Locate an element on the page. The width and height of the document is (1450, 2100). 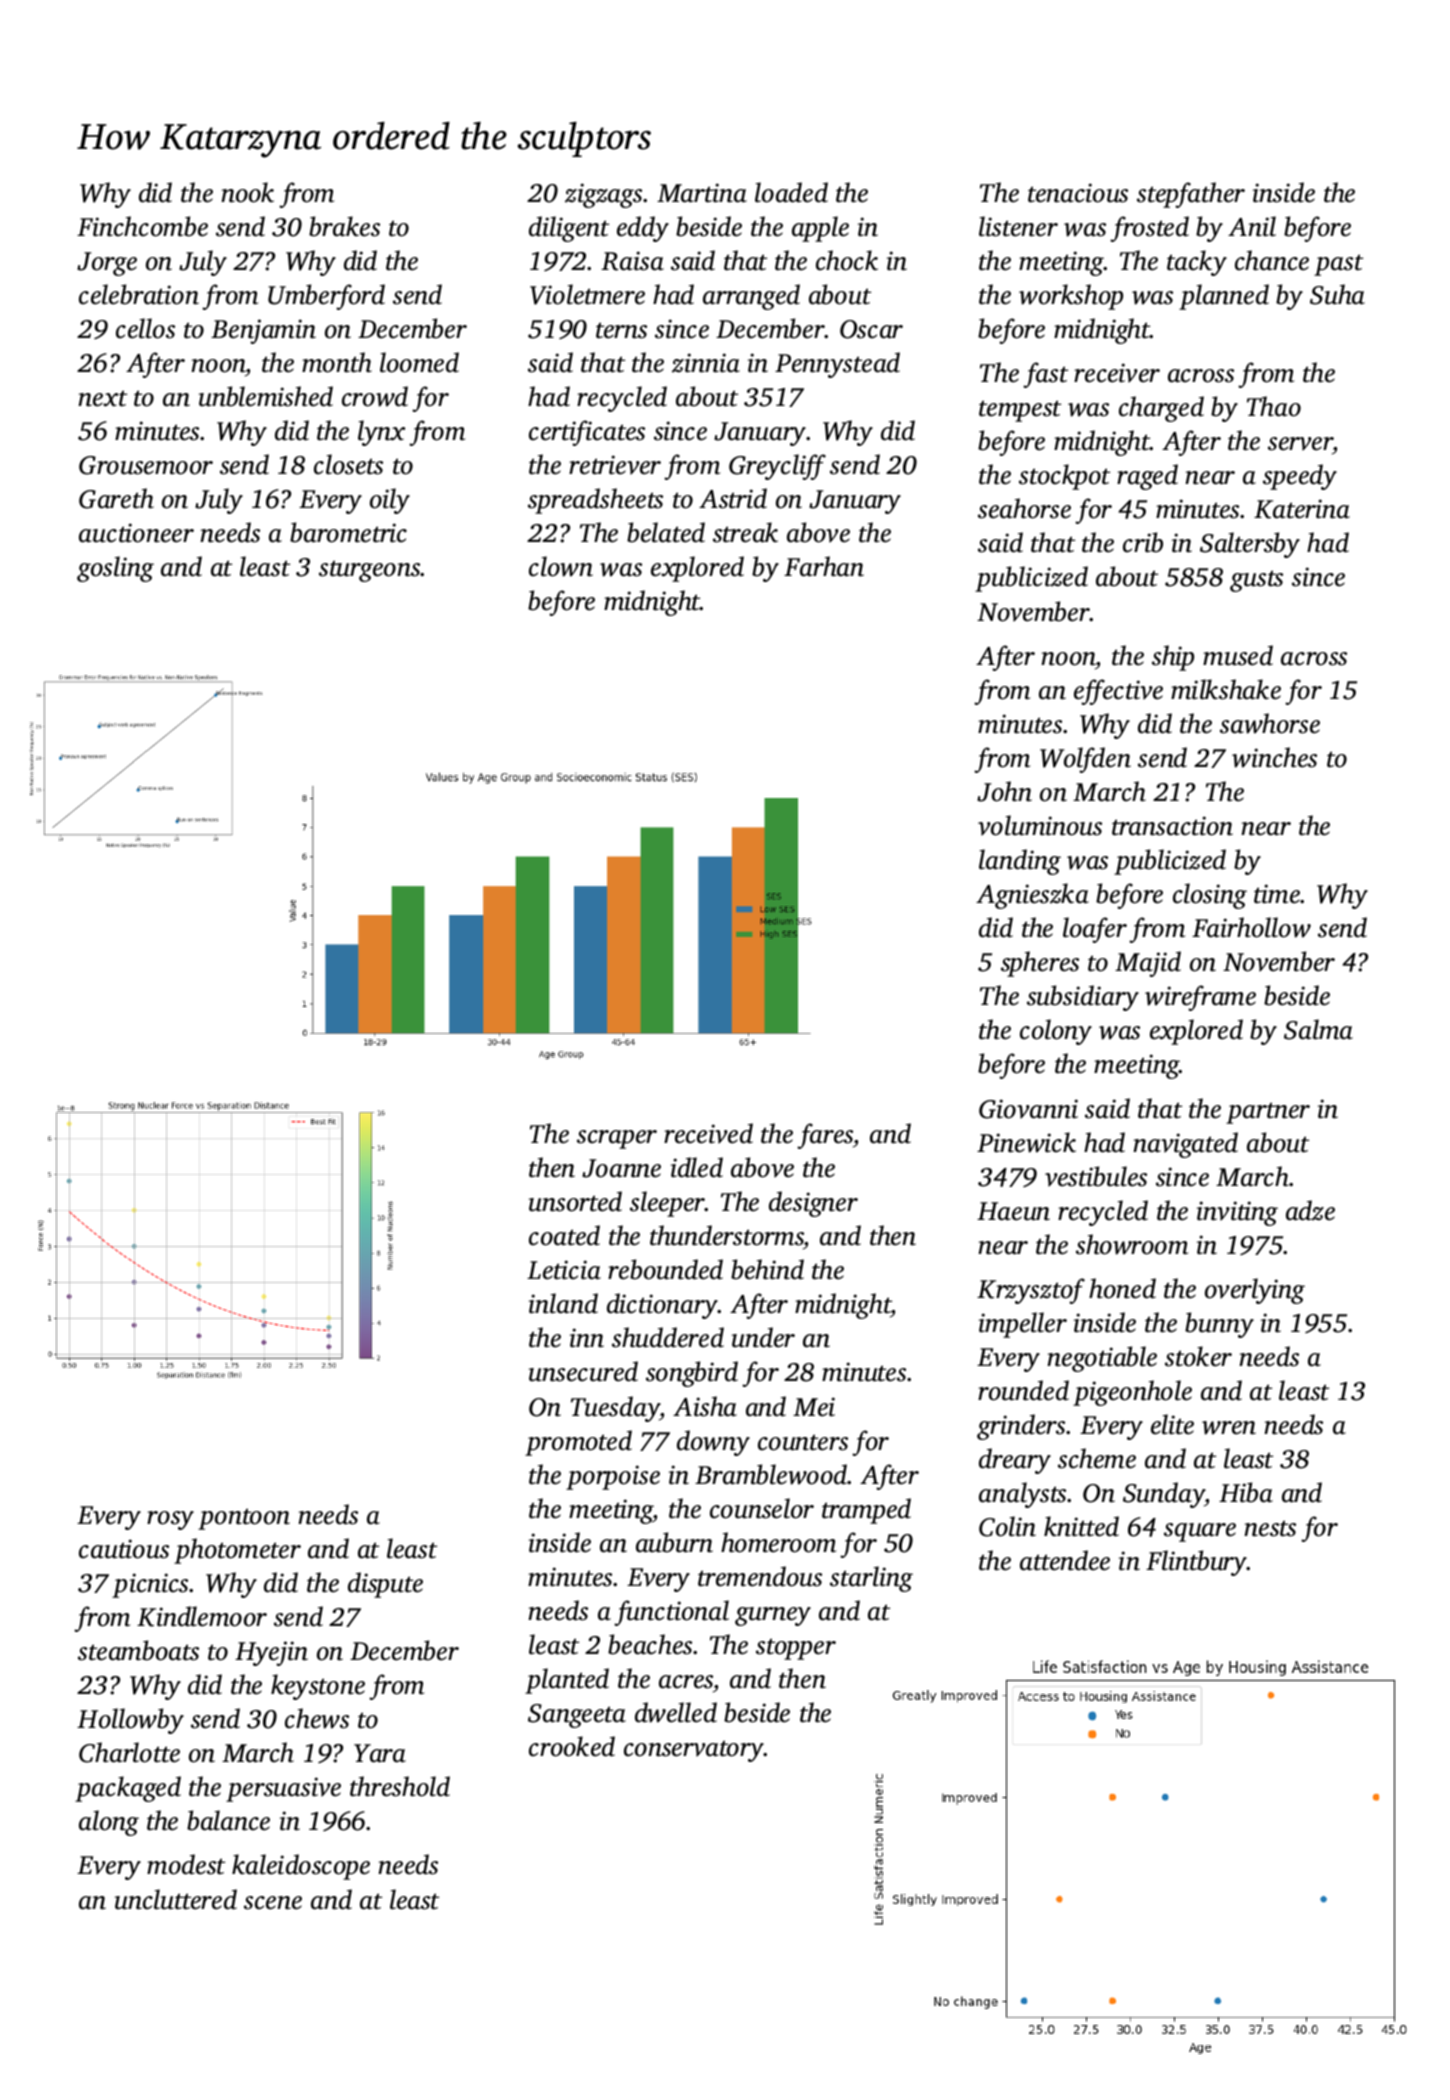
conservatory is located at coordinates (694, 1751).
